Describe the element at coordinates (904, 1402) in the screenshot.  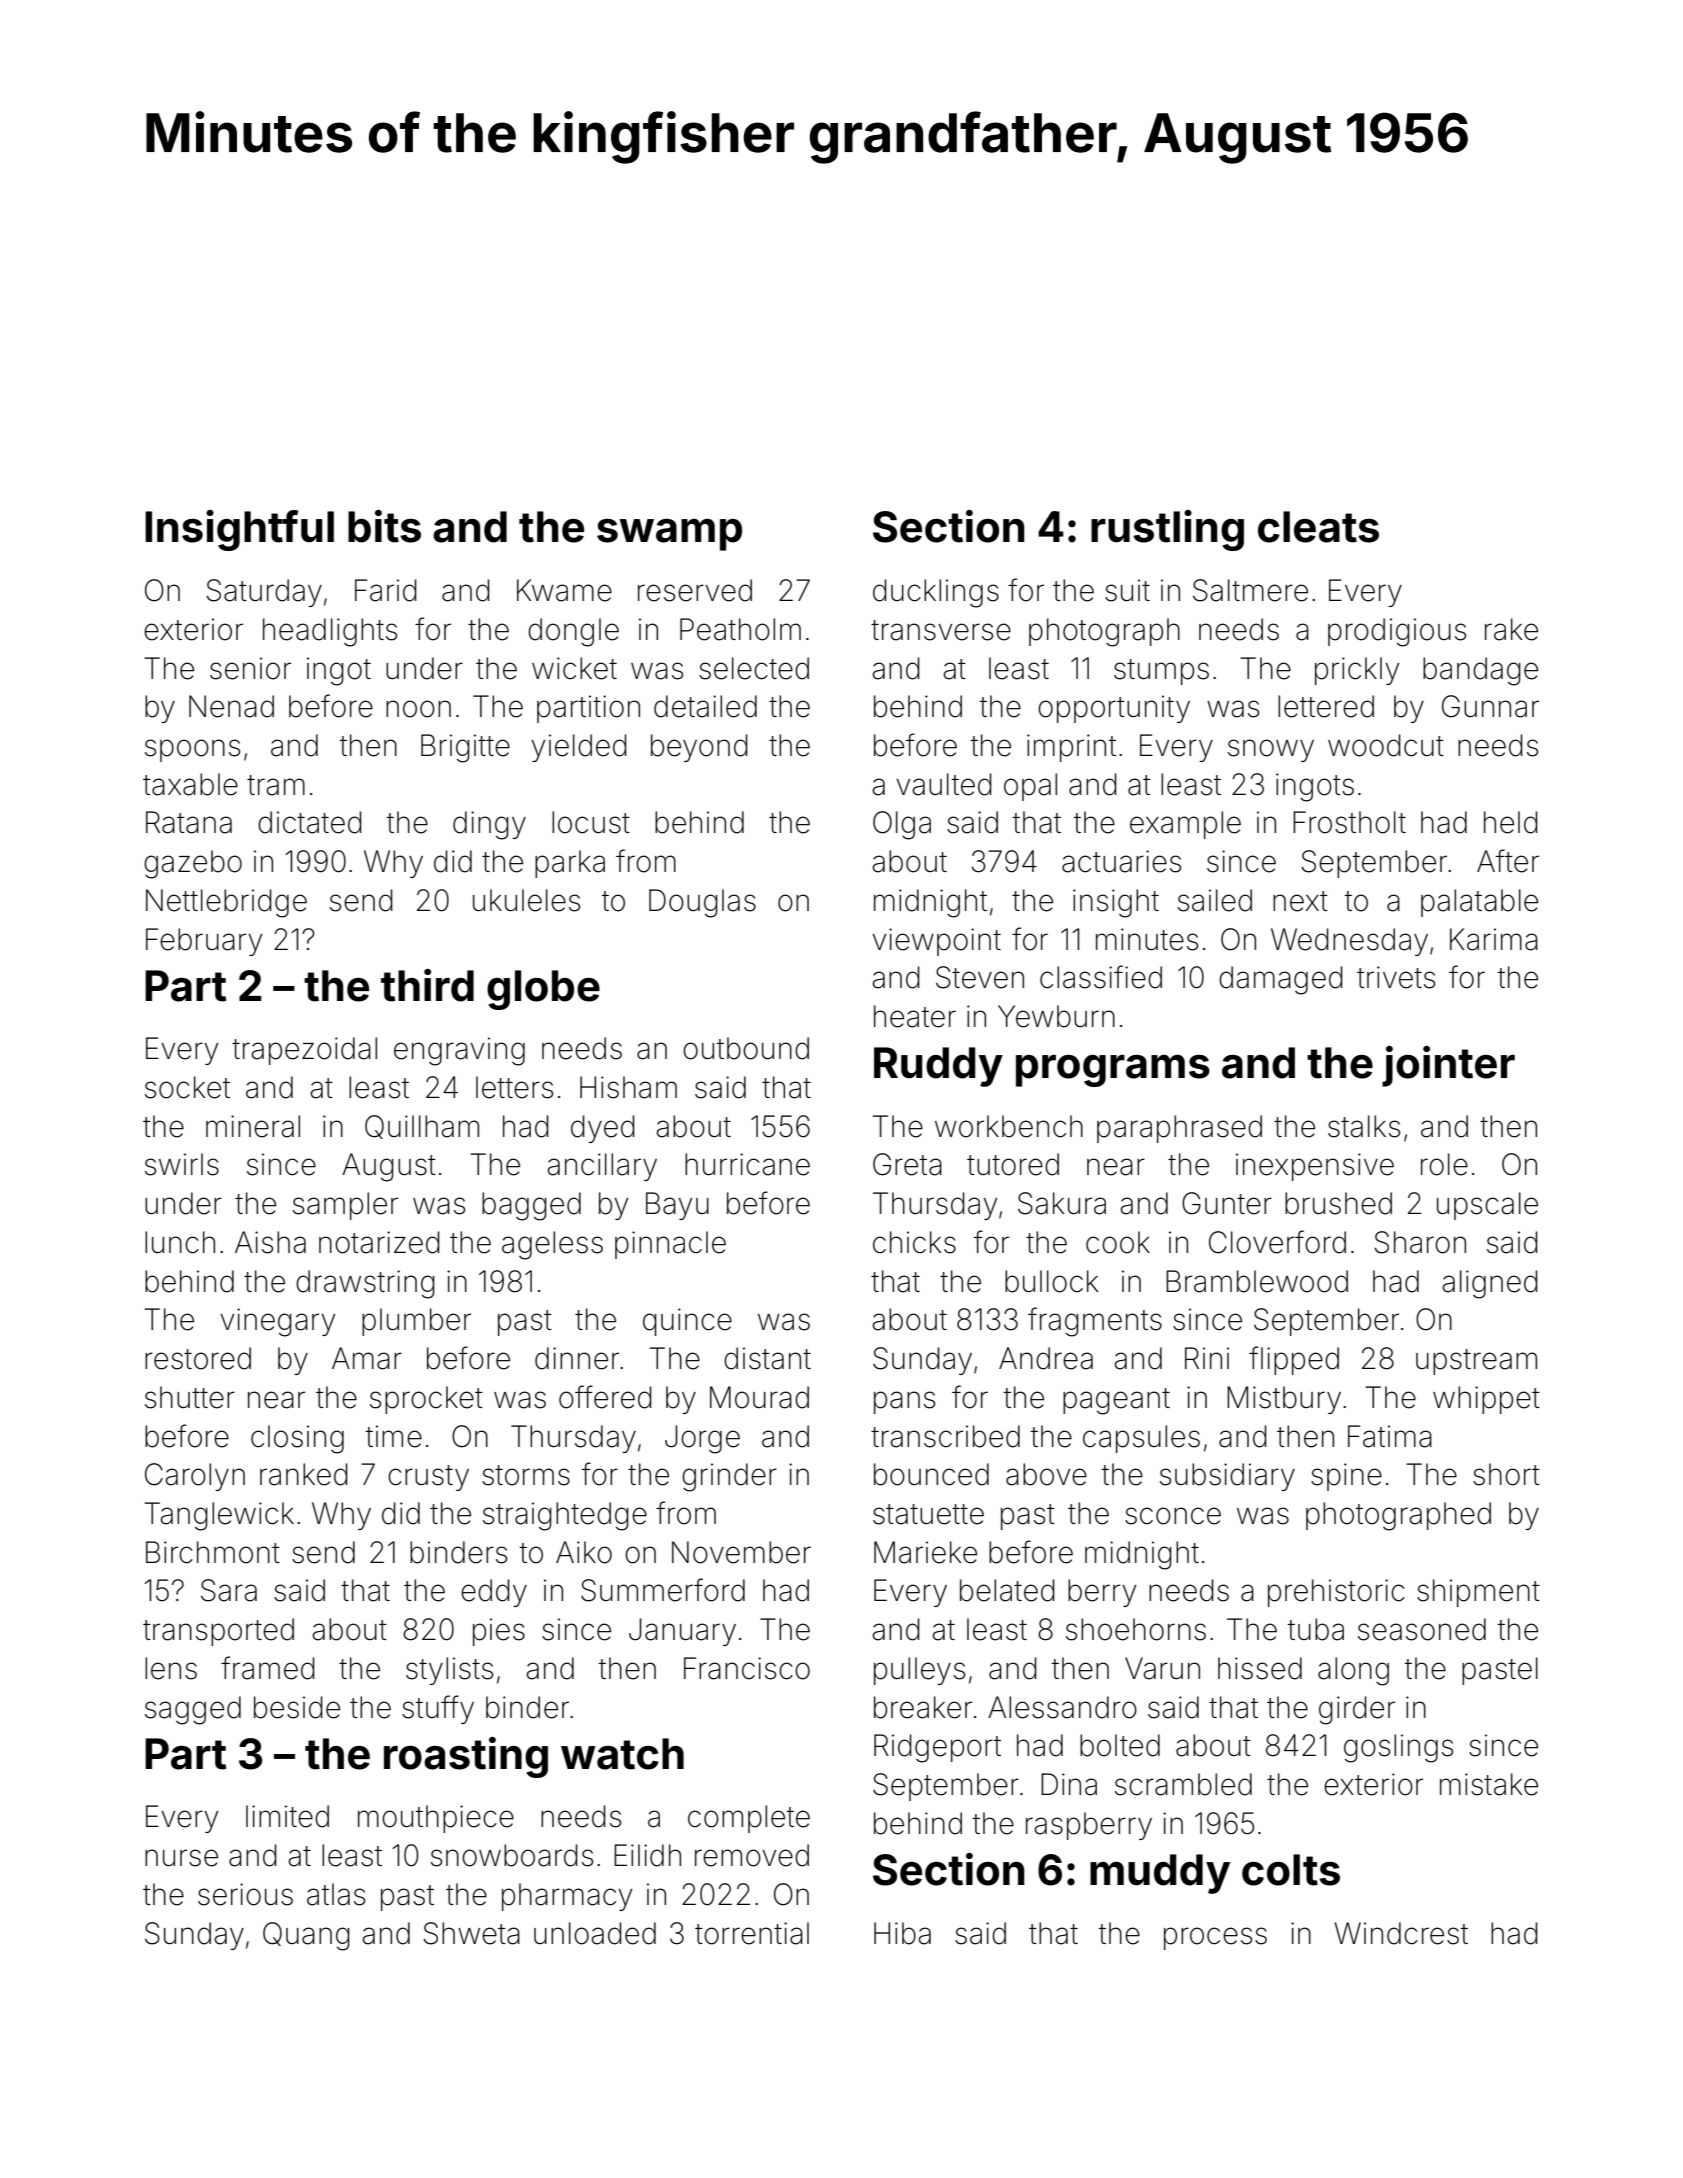
I see `pans` at that location.
